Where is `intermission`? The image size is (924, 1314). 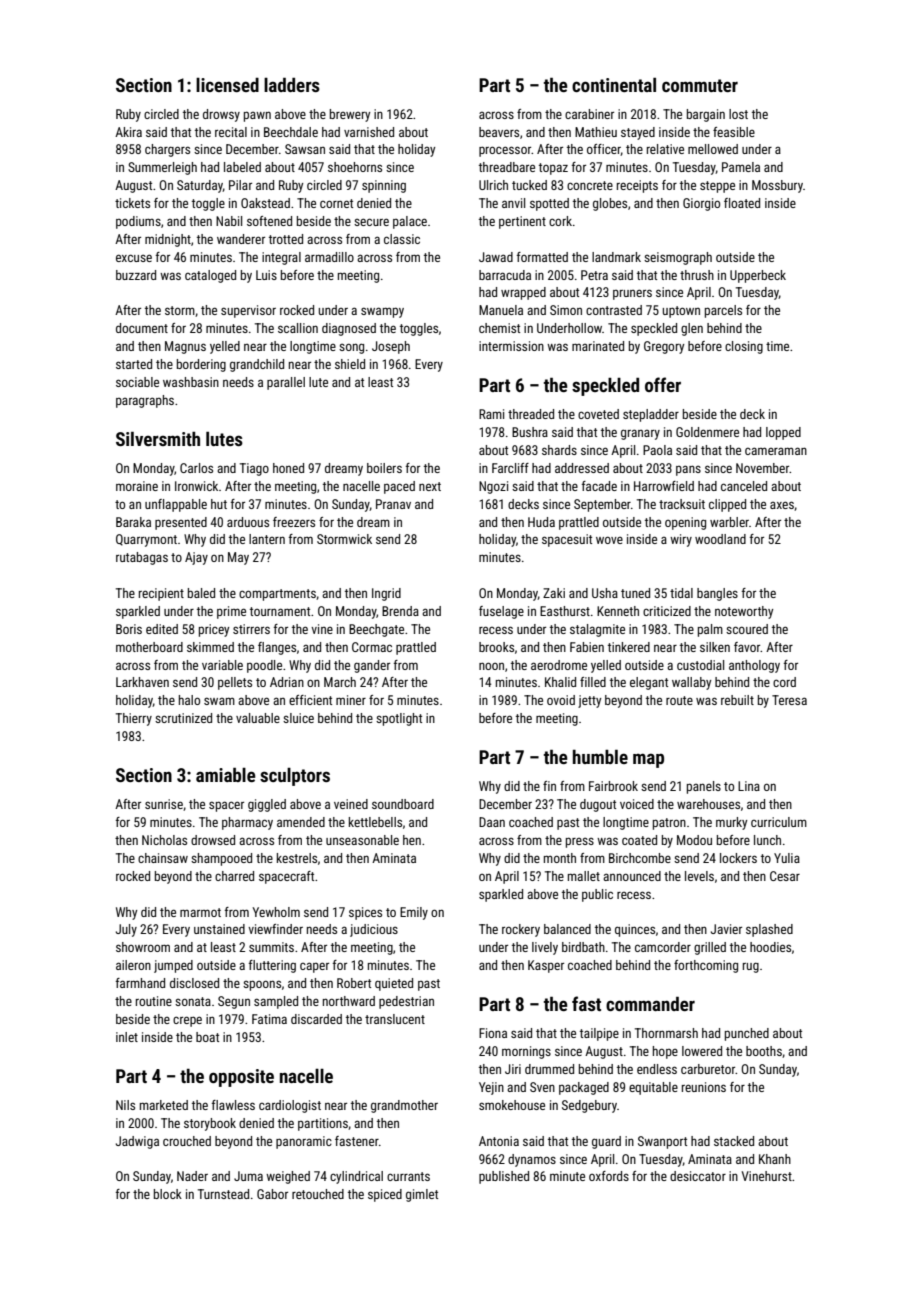
intermission is located at coordinates (511, 346).
